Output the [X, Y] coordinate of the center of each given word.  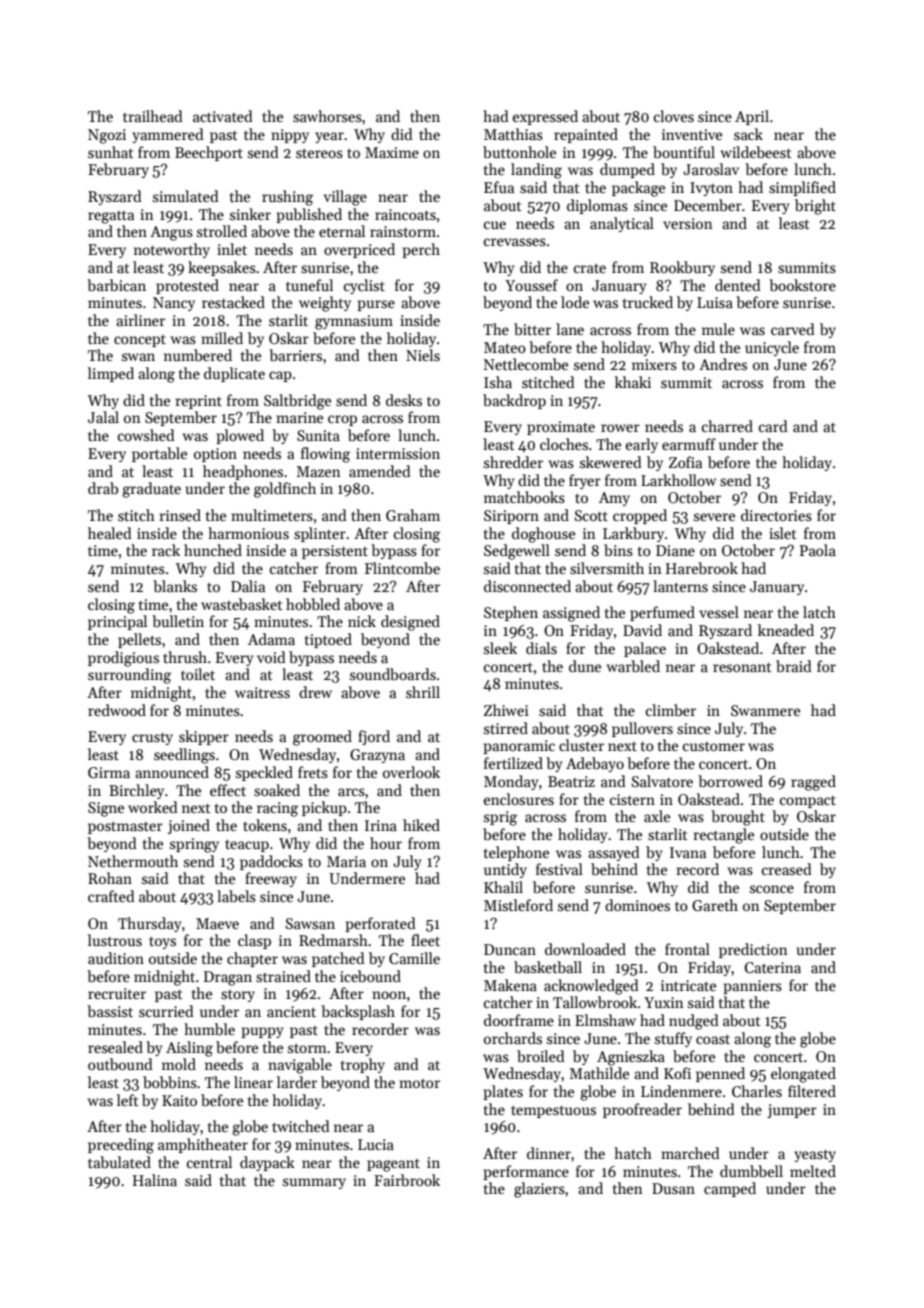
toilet [198, 674]
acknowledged [591, 987]
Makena [510, 985]
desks [404, 400]
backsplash [358, 1012]
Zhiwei [506, 710]
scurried [166, 1011]
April [752, 117]
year [329, 137]
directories [776, 515]
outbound [120, 1064]
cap [280, 376]
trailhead [153, 116]
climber [671, 710]
